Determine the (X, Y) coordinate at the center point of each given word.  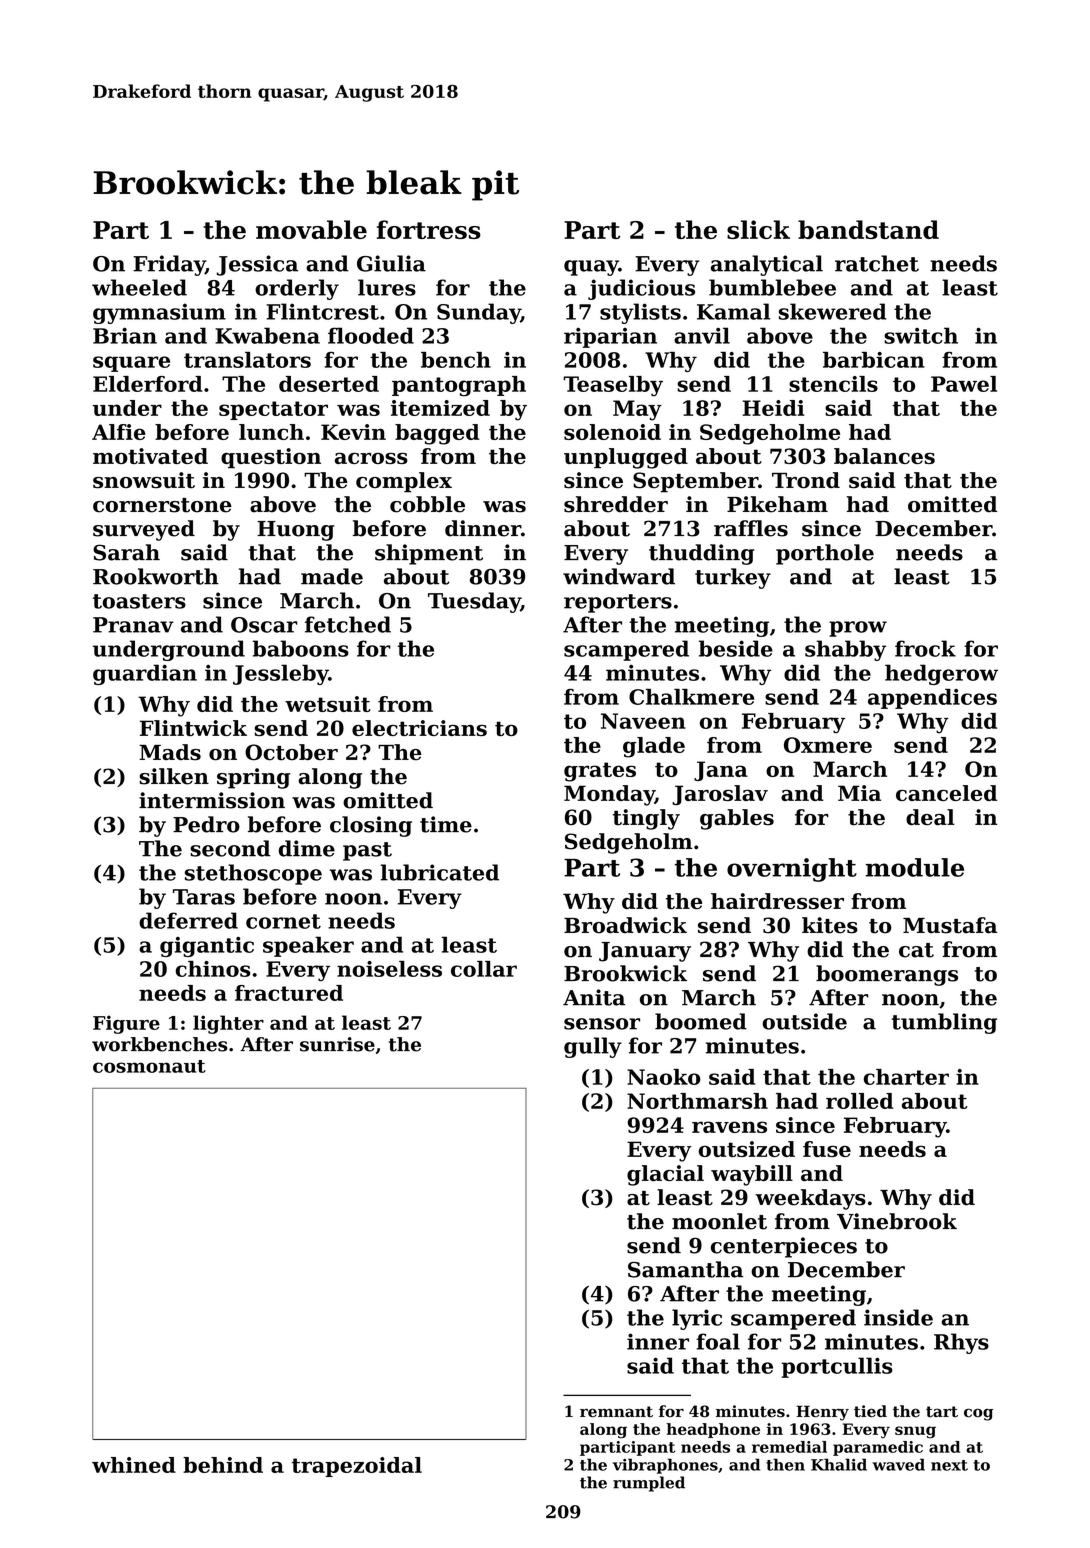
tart (942, 1412)
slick (758, 229)
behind (223, 1465)
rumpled (649, 1484)
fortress (429, 229)
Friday (169, 265)
